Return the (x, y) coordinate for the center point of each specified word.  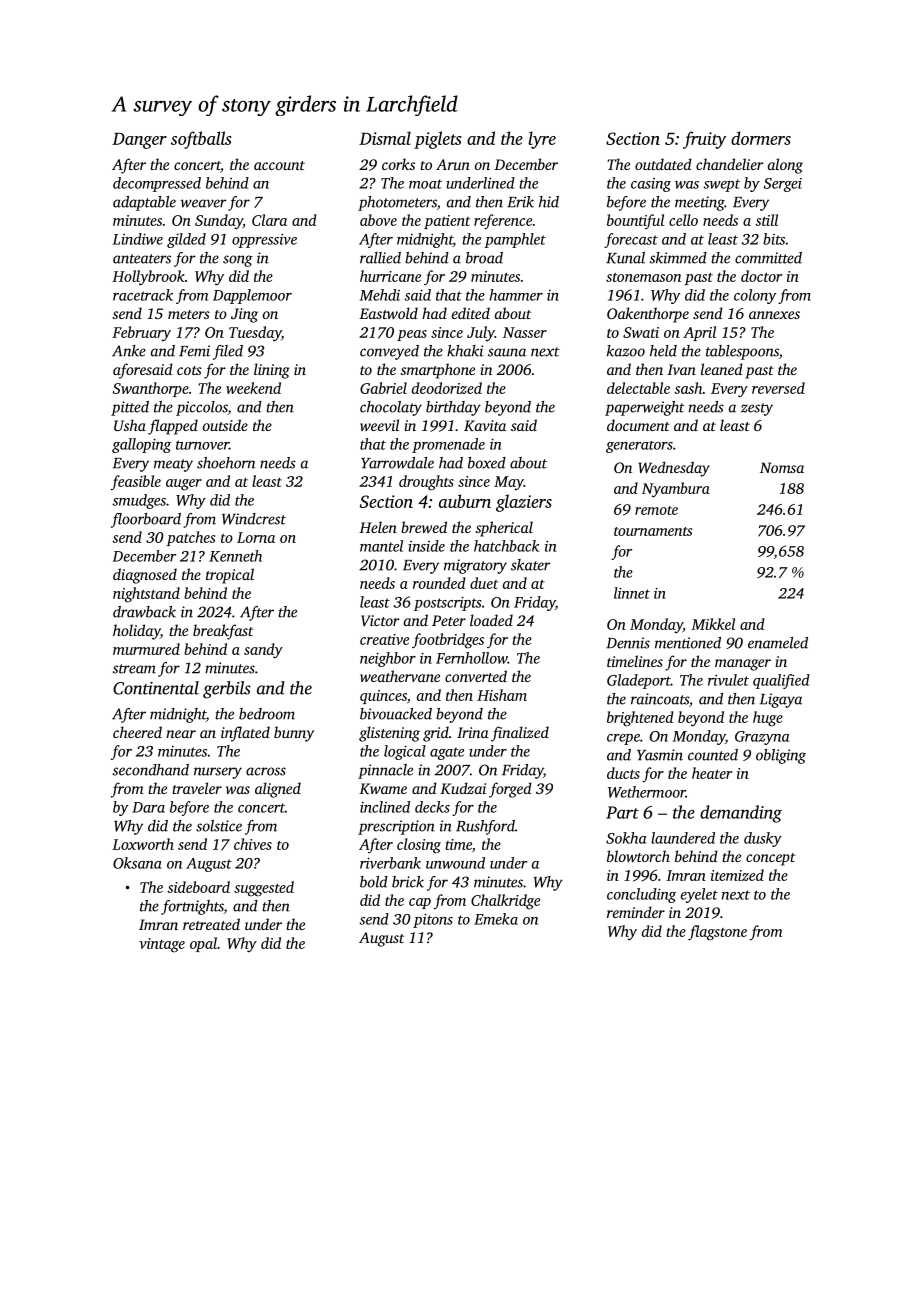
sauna (507, 352)
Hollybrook (148, 278)
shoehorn (226, 463)
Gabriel (383, 388)
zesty (757, 409)
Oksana (137, 863)
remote (656, 510)
